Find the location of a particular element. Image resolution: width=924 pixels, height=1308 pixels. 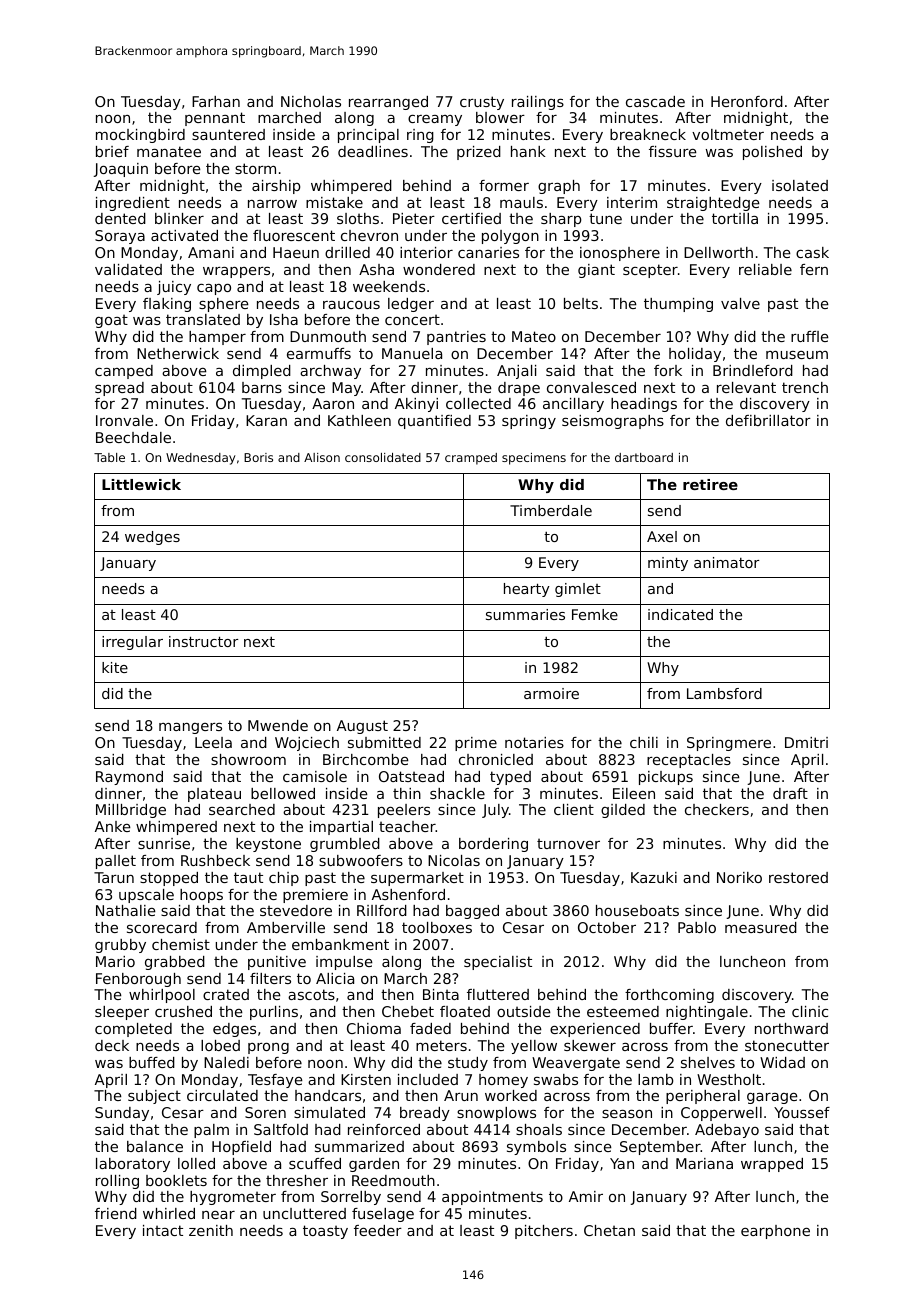

specialist is located at coordinates (498, 963).
